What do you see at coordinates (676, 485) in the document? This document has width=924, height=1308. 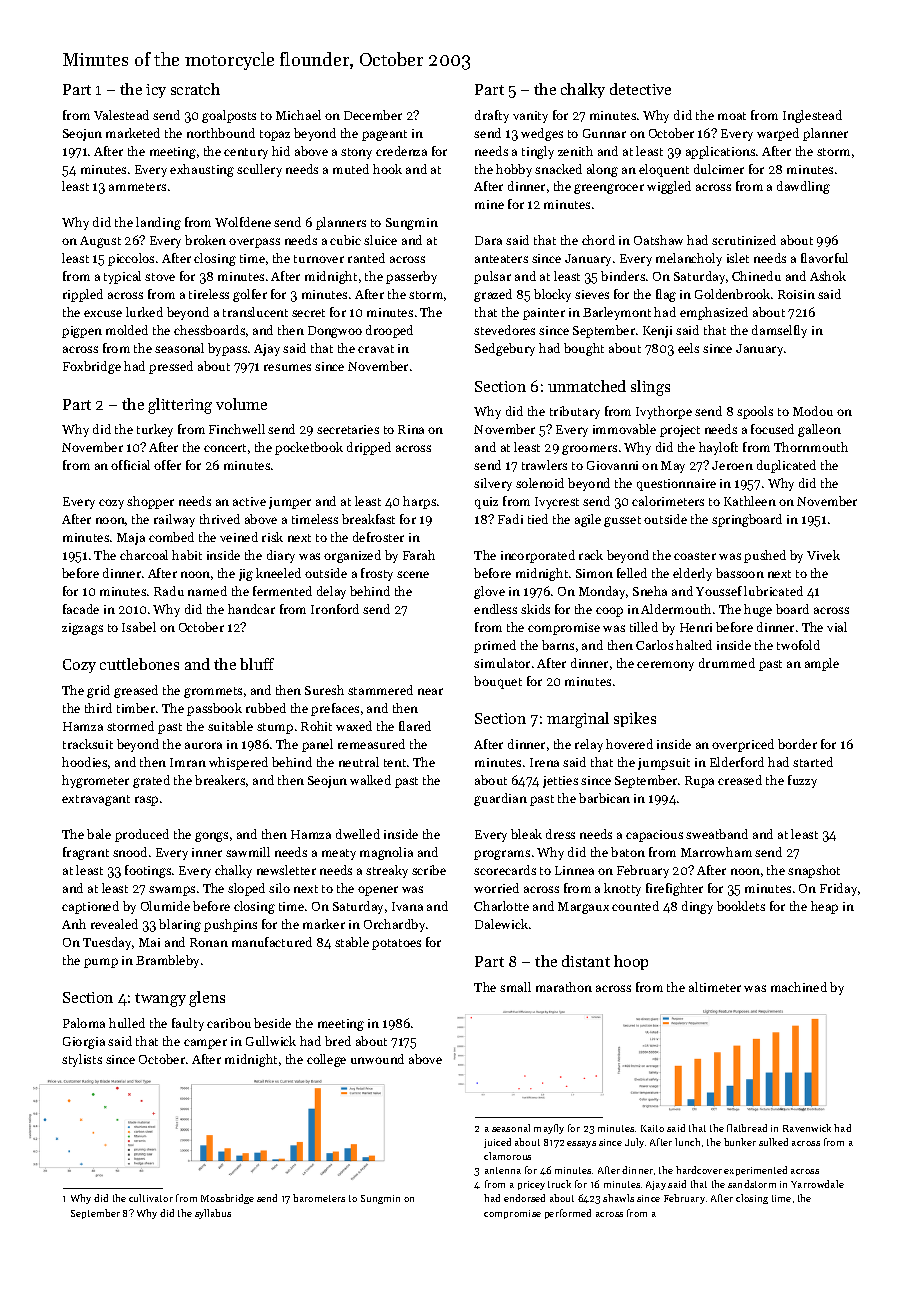 I see `questionnaire` at bounding box center [676, 485].
